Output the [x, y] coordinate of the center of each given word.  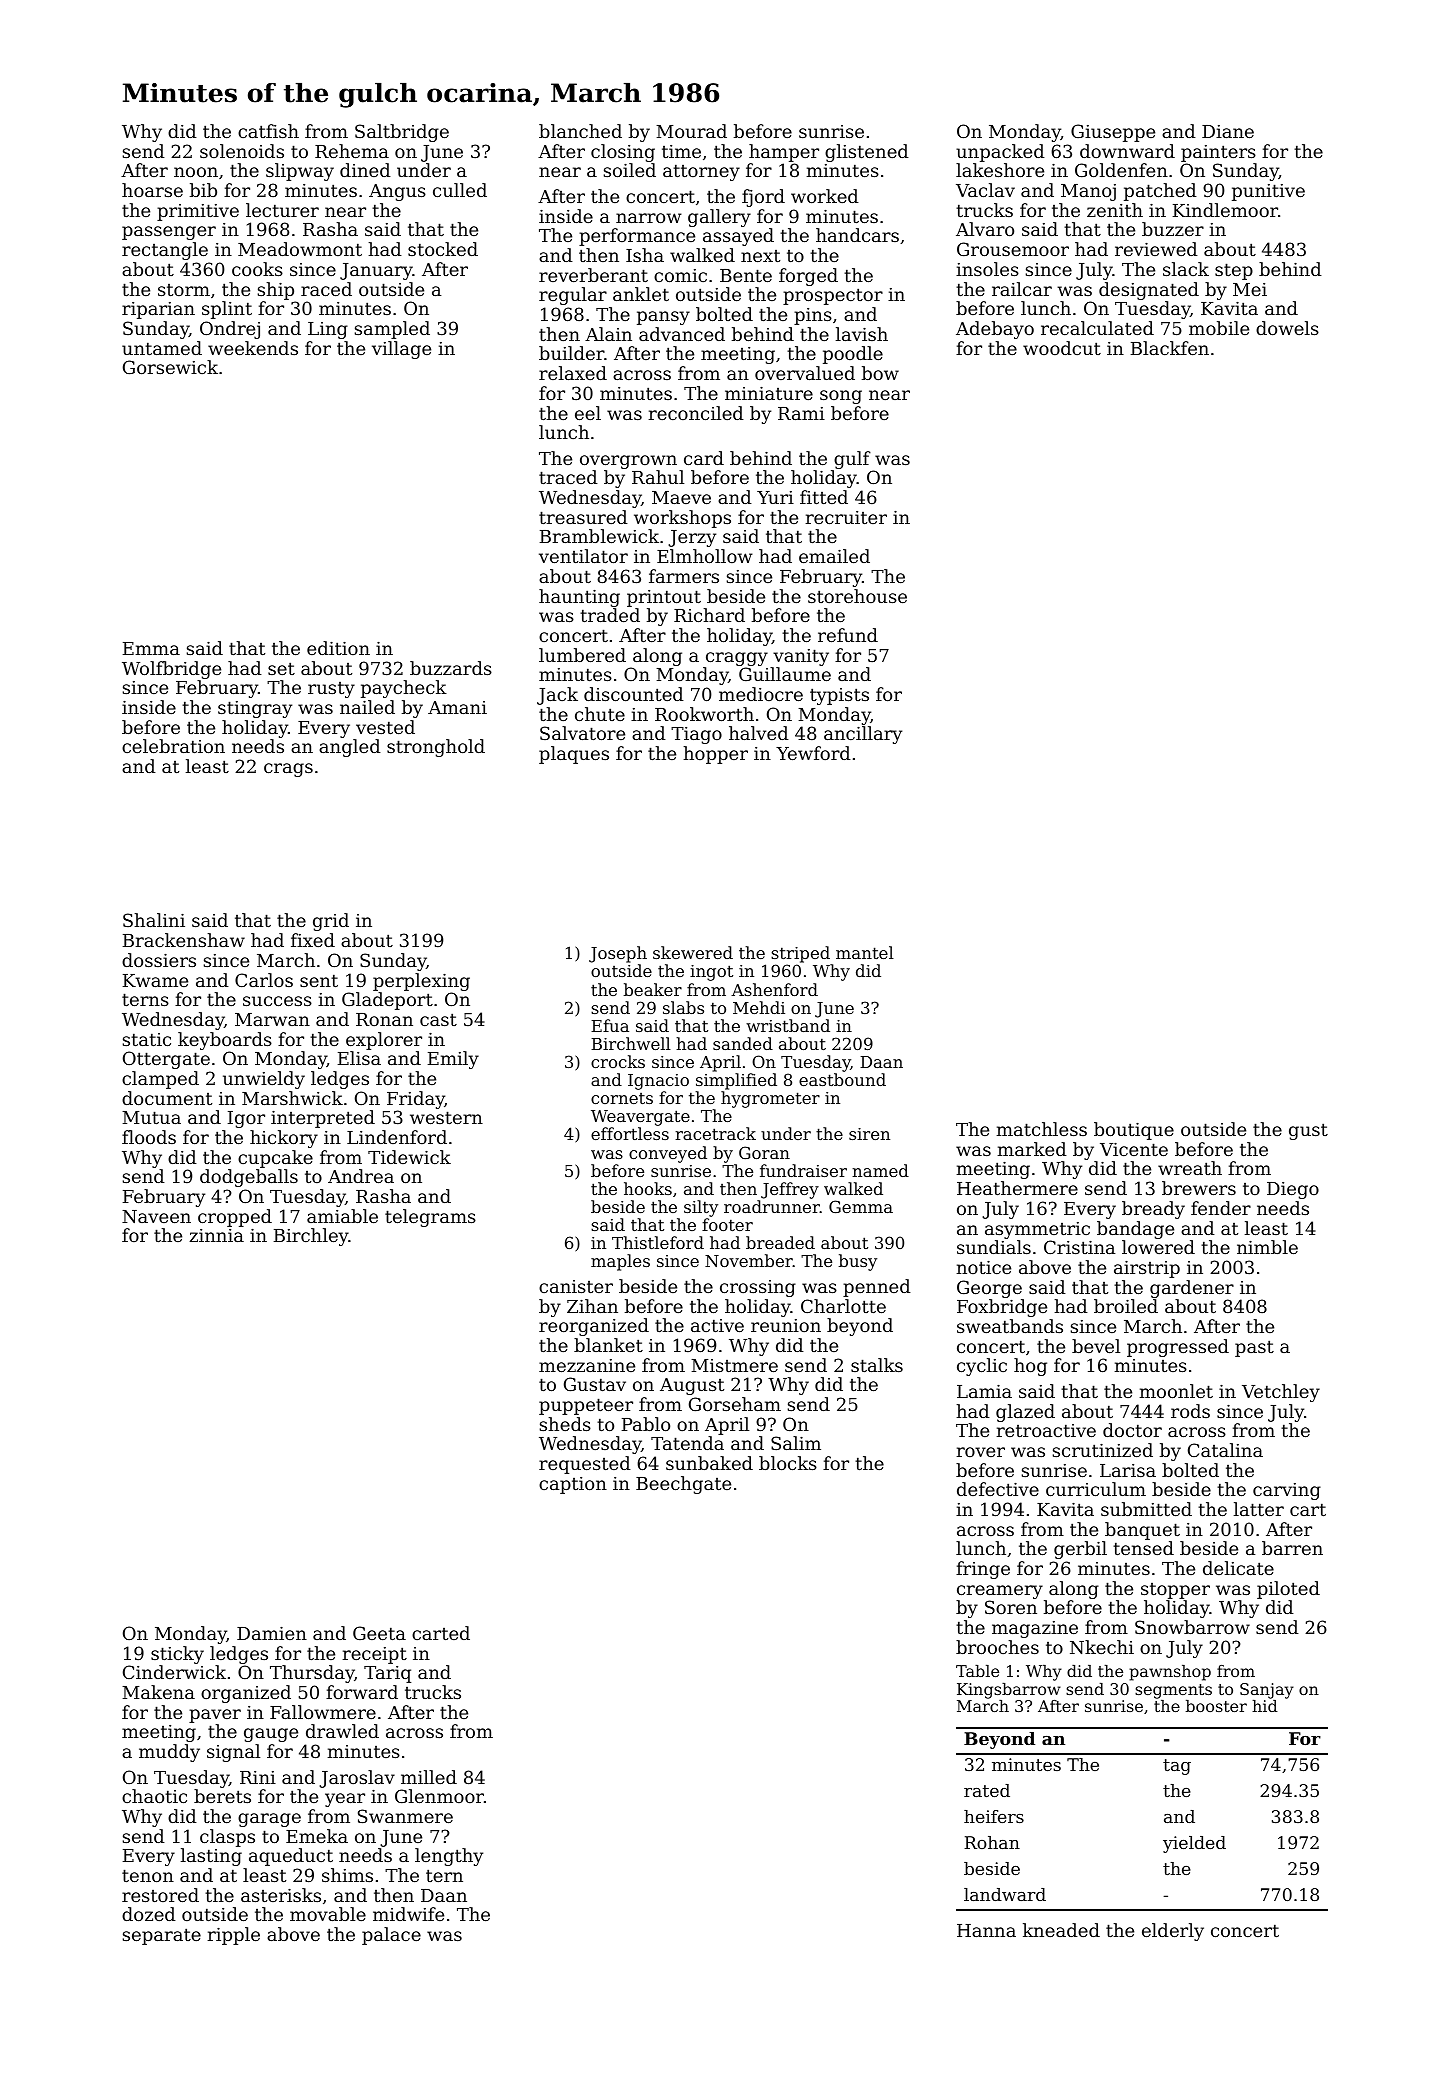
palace [391, 1936]
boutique [1134, 1131]
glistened [867, 153]
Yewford [813, 753]
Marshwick [292, 1098]
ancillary [863, 735]
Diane [1228, 131]
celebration [173, 746]
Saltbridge [402, 133]
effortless [630, 1133]
